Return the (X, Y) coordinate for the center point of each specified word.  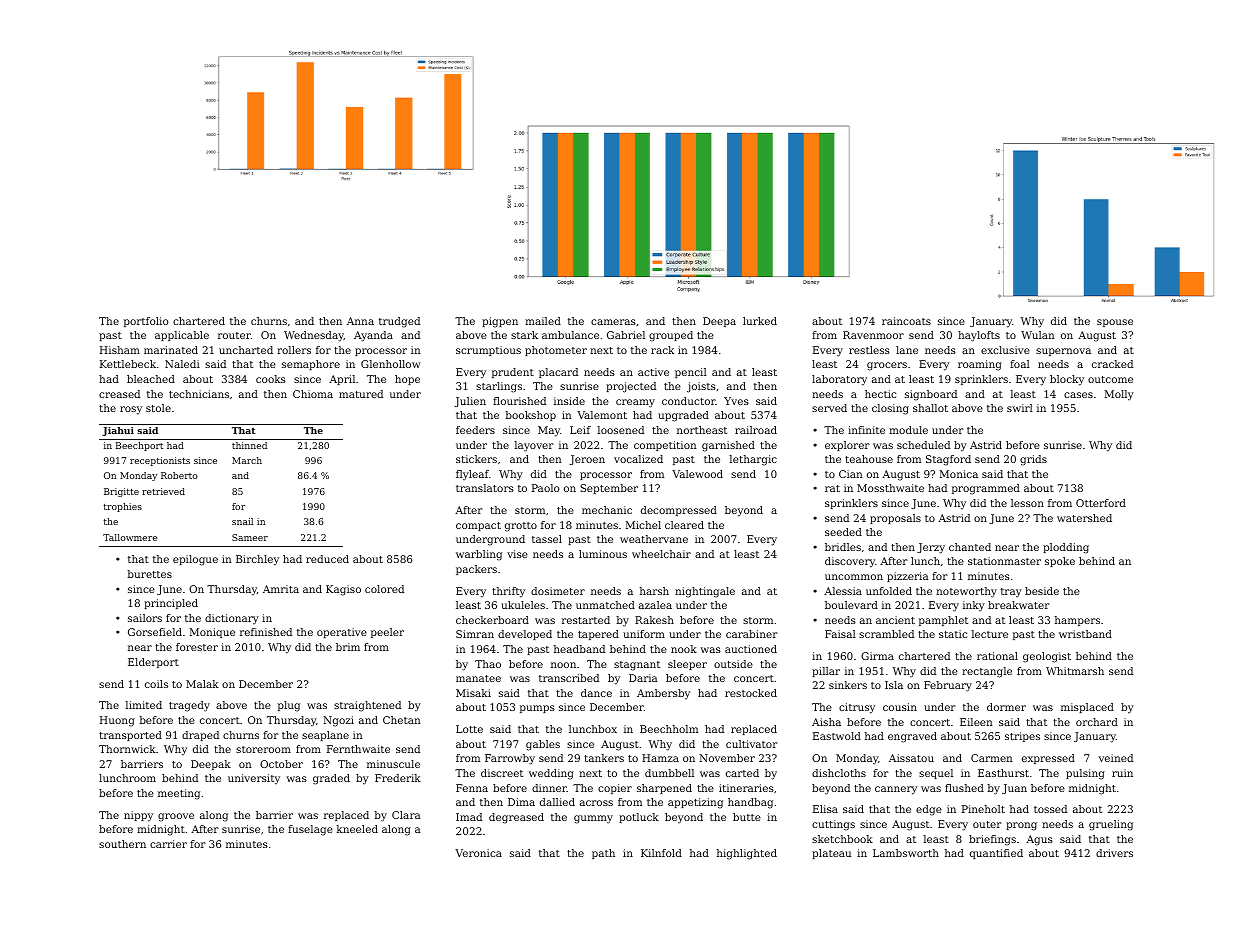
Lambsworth (906, 853)
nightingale (705, 592)
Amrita (281, 589)
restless (869, 350)
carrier (168, 844)
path (603, 854)
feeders (475, 430)
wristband (1085, 634)
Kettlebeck (128, 364)
